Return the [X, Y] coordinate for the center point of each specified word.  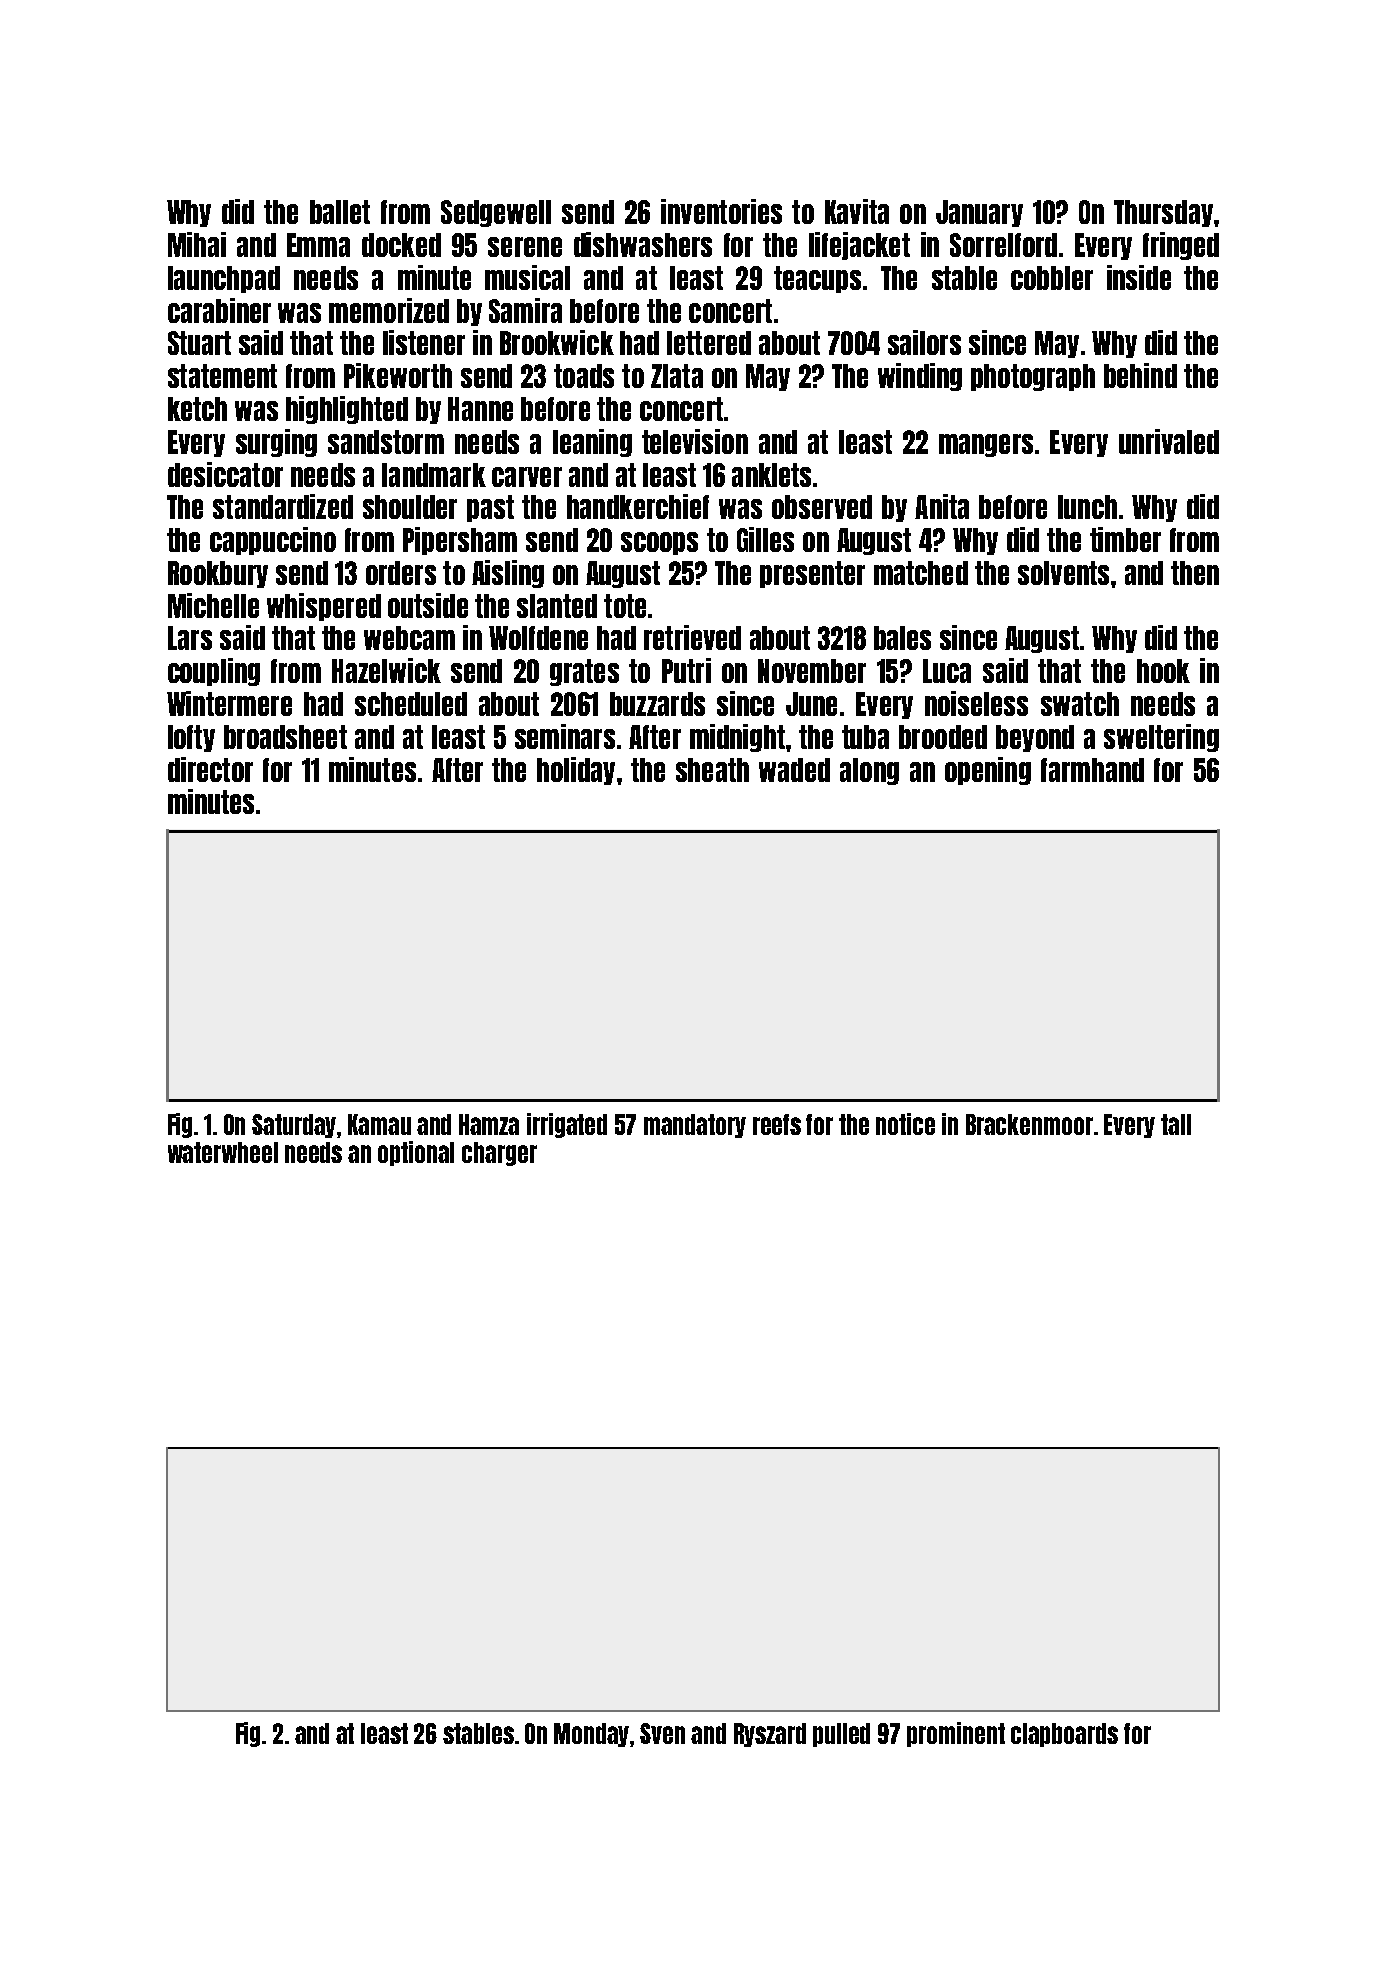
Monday [591, 1735]
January [979, 213]
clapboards [1064, 1735]
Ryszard [770, 1735]
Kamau [379, 1124]
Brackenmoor [1029, 1124]
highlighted [347, 410]
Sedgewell [496, 213]
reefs [777, 1124]
